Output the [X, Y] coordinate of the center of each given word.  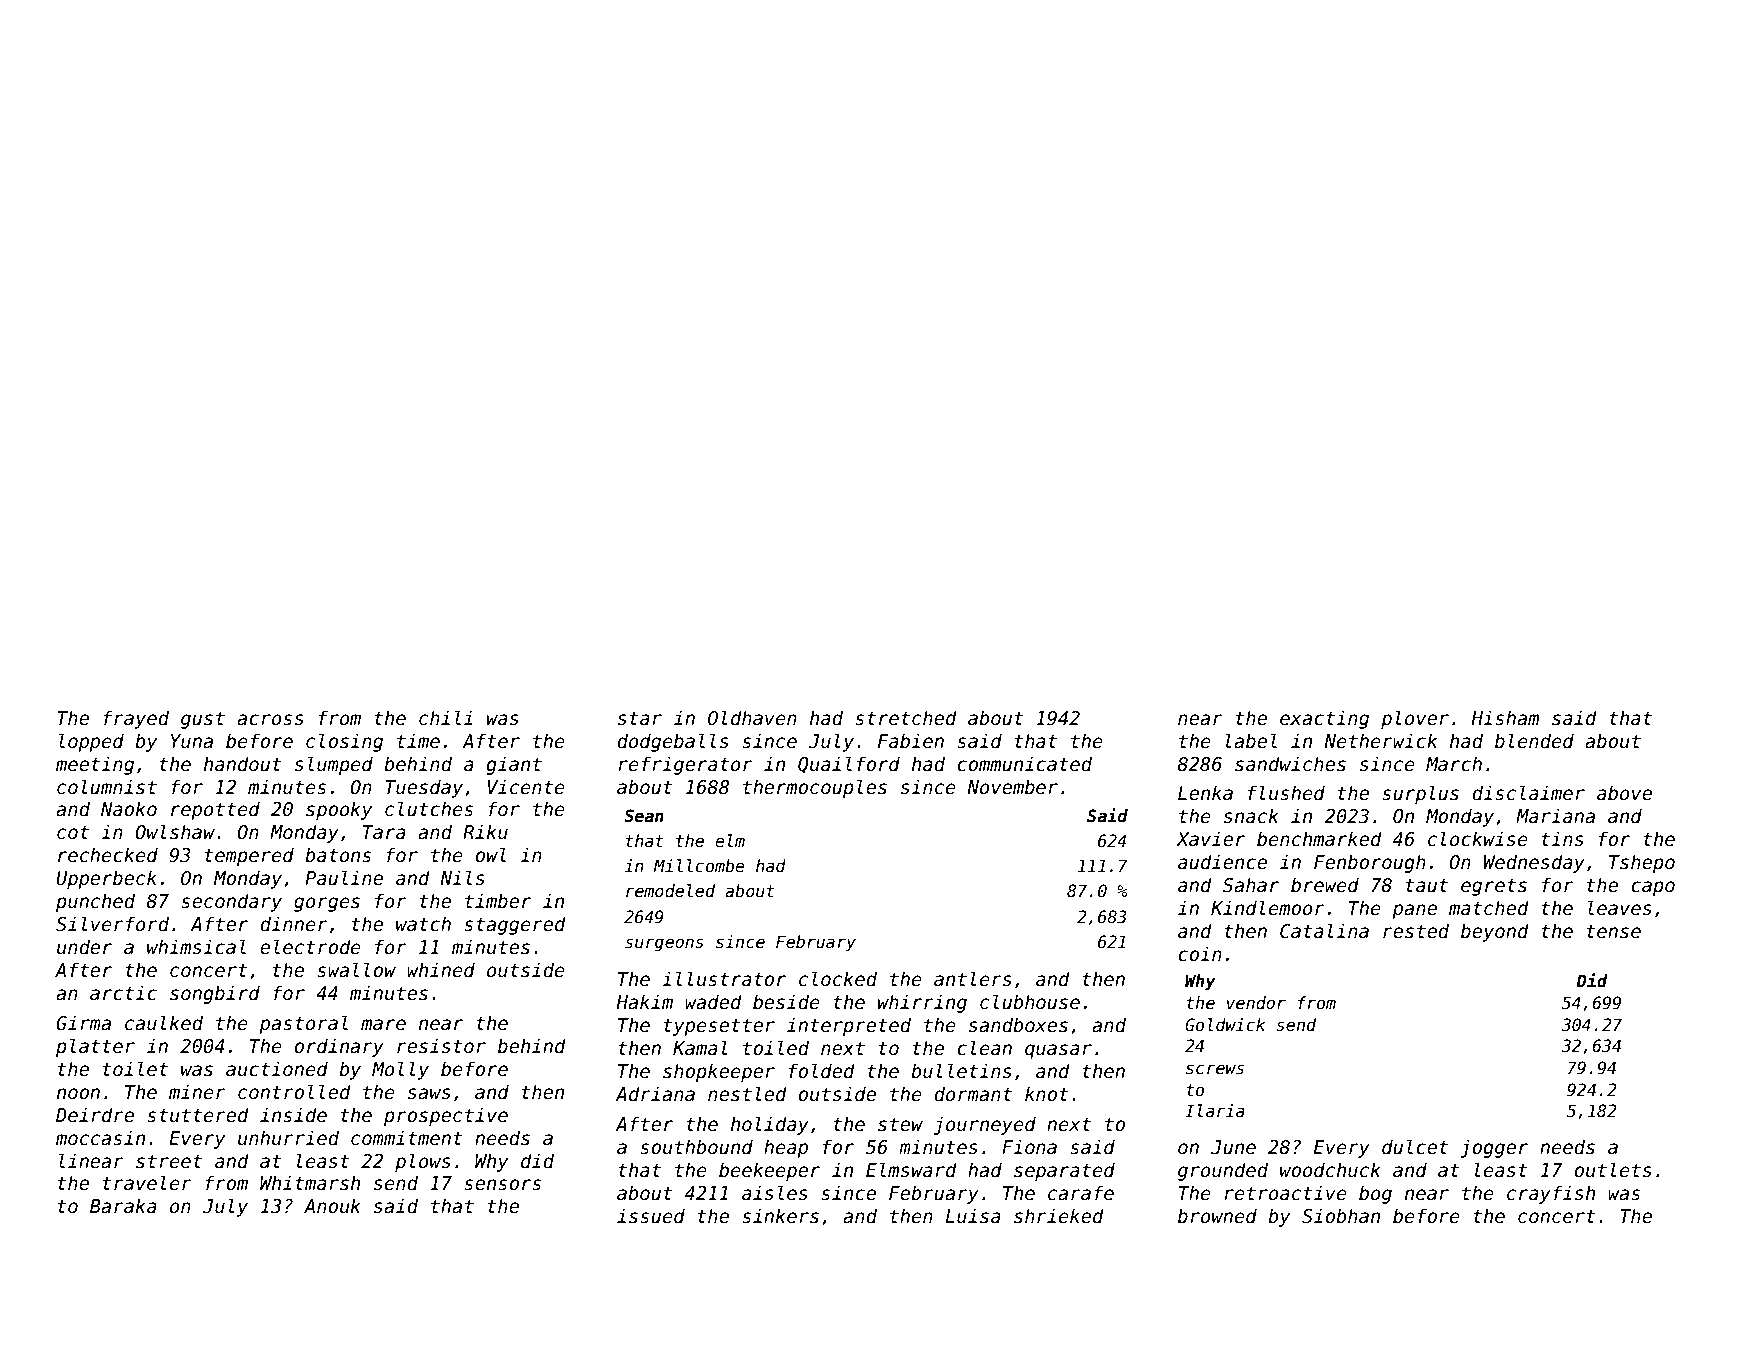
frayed [136, 719]
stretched [906, 718]
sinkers [780, 1216]
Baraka [123, 1206]
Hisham [1505, 718]
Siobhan [1341, 1216]
